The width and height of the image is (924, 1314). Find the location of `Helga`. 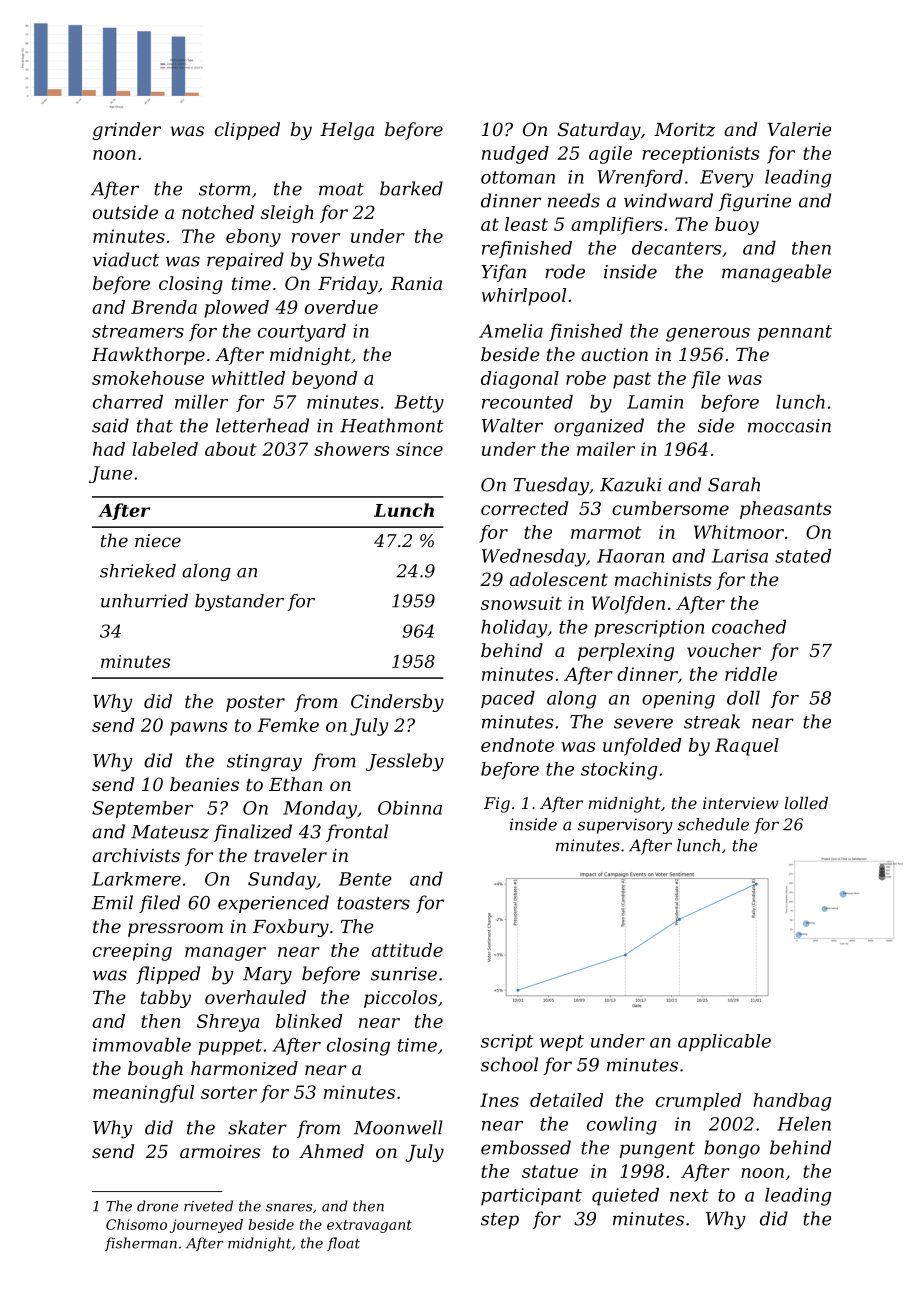

Helga is located at coordinates (347, 131).
